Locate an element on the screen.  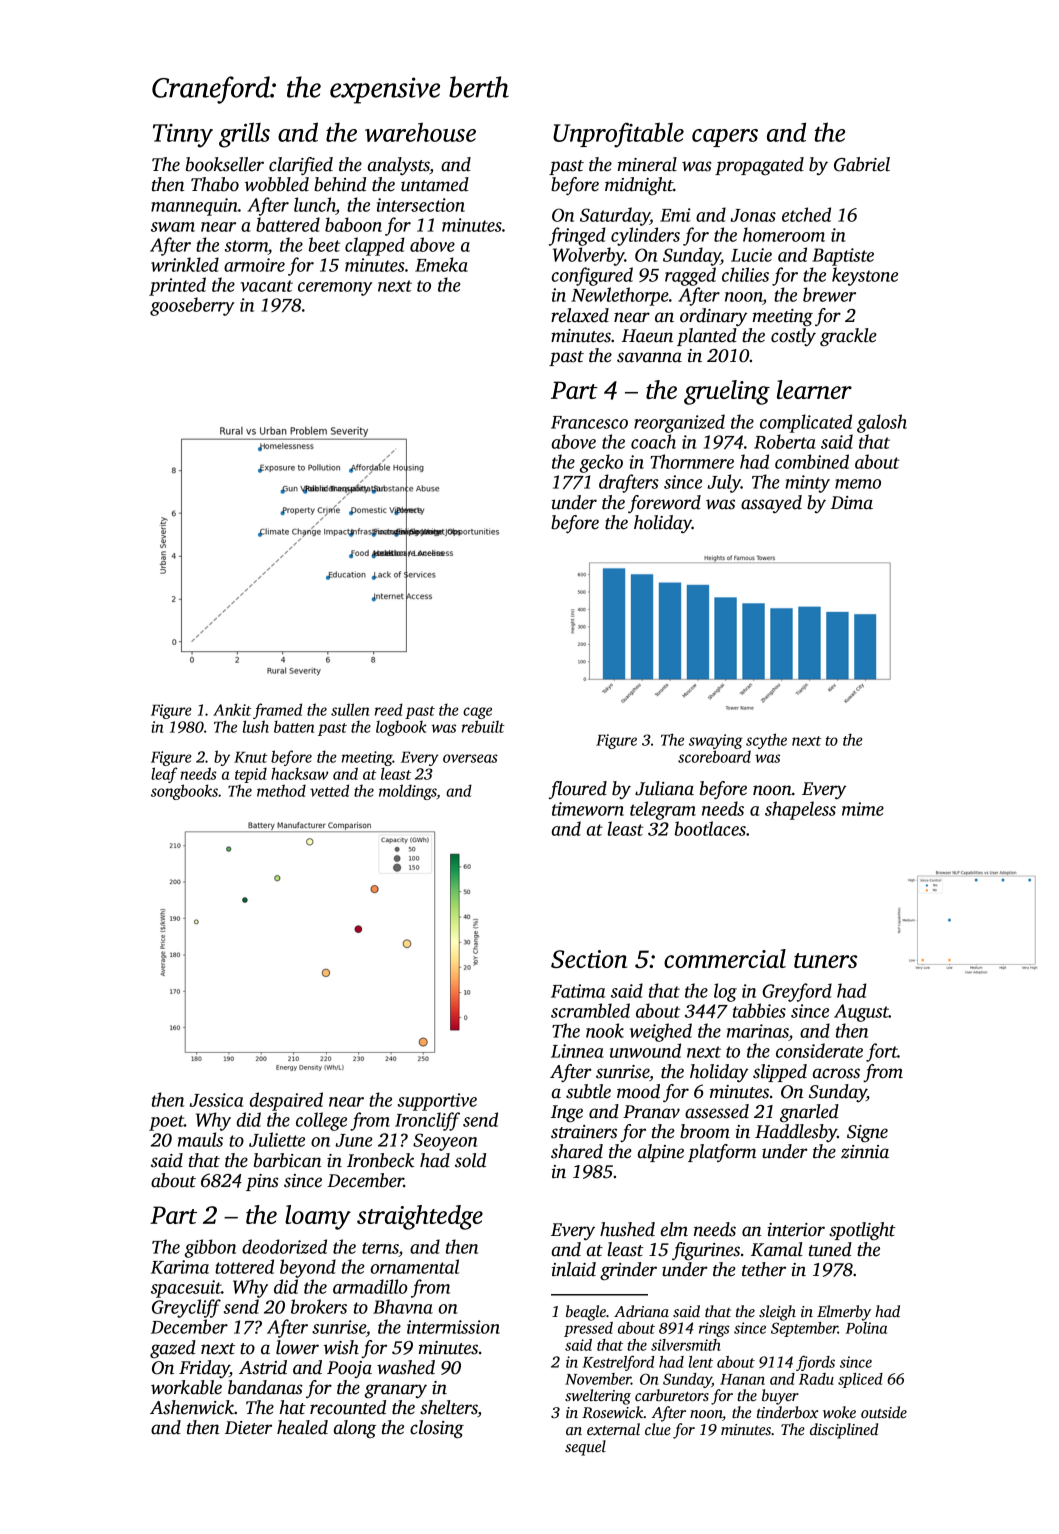
marinas is located at coordinates (758, 1031).
